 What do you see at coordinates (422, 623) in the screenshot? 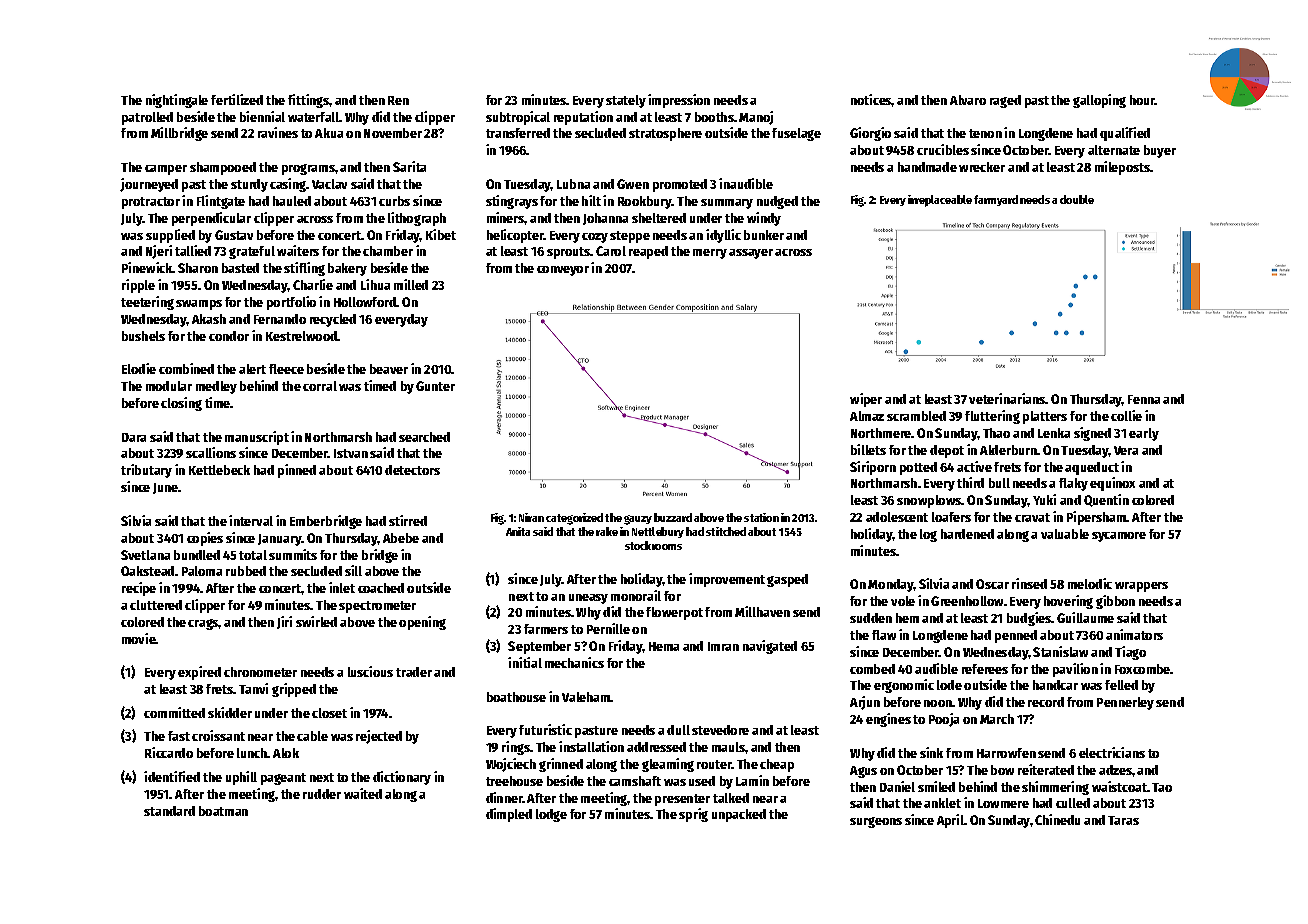
I see `opening` at bounding box center [422, 623].
